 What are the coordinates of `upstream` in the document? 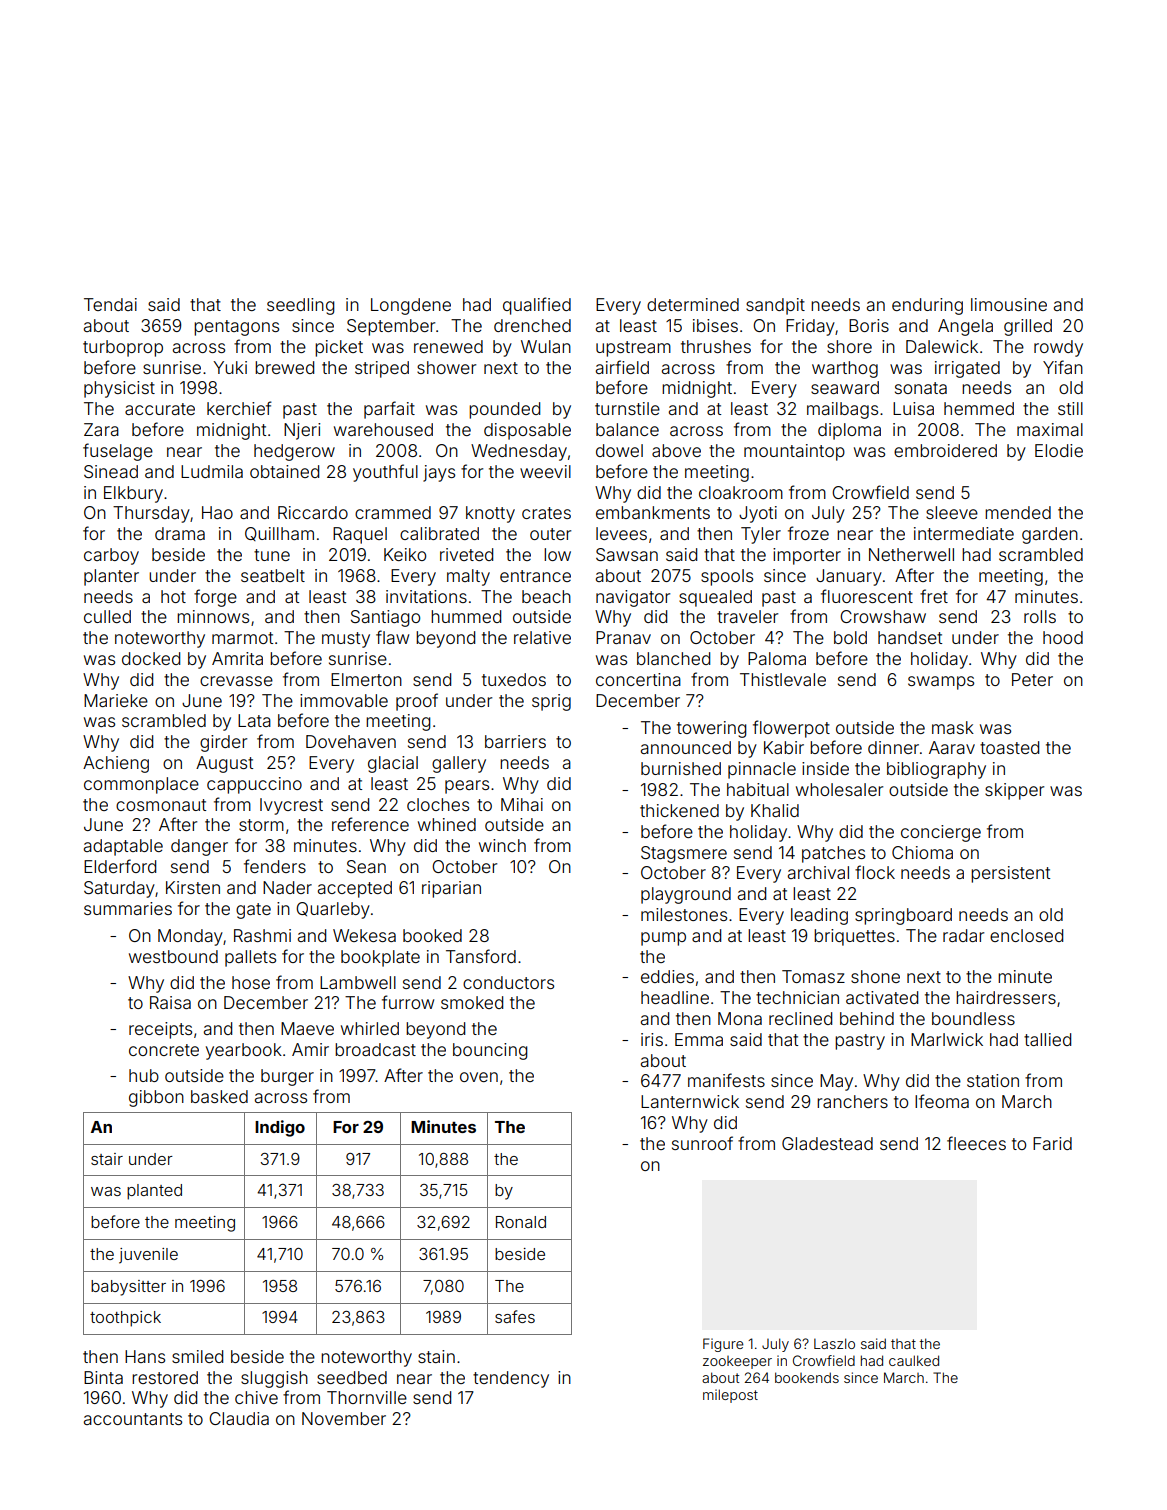 It's located at (633, 349).
